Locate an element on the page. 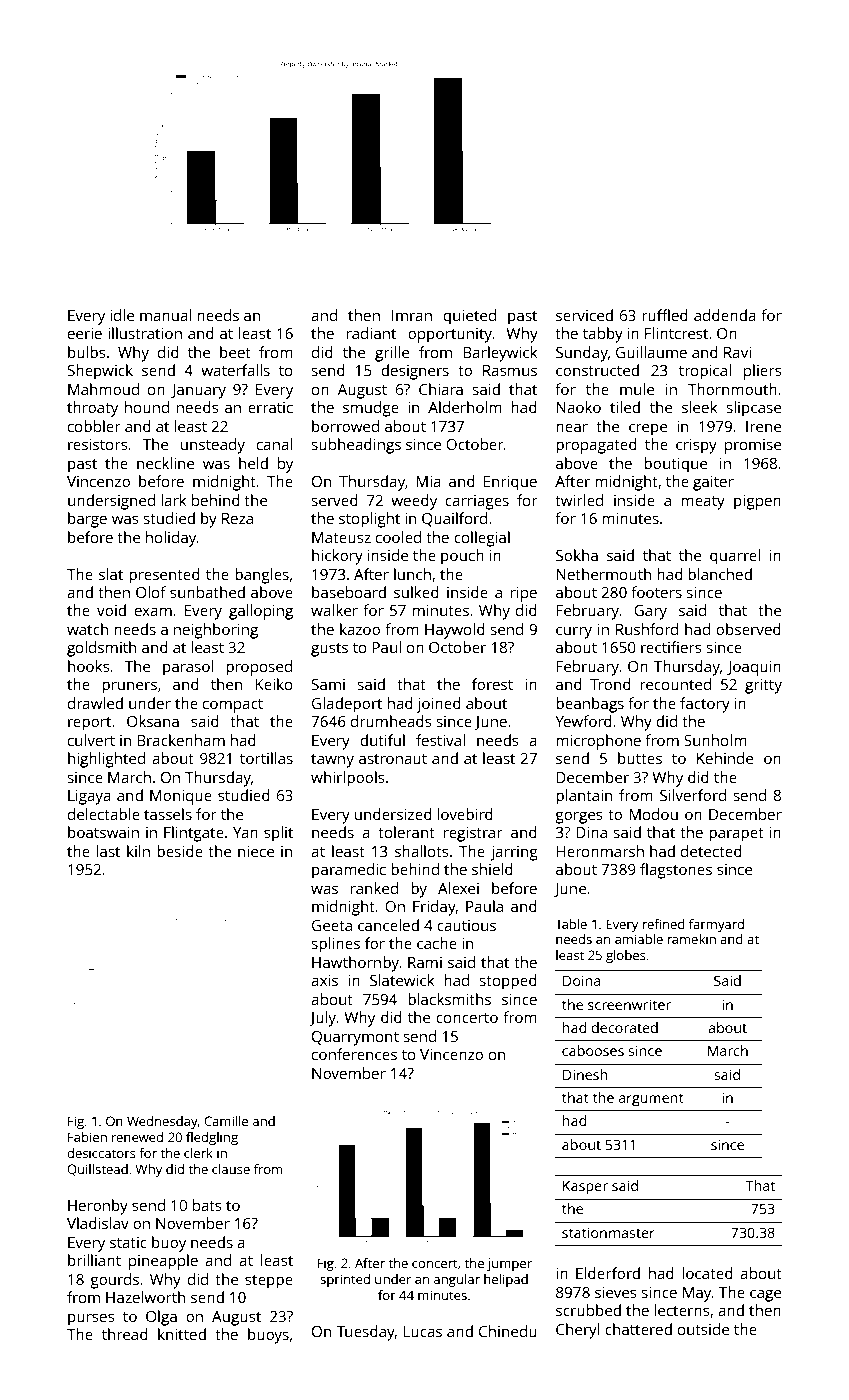  radiant is located at coordinates (371, 333).
